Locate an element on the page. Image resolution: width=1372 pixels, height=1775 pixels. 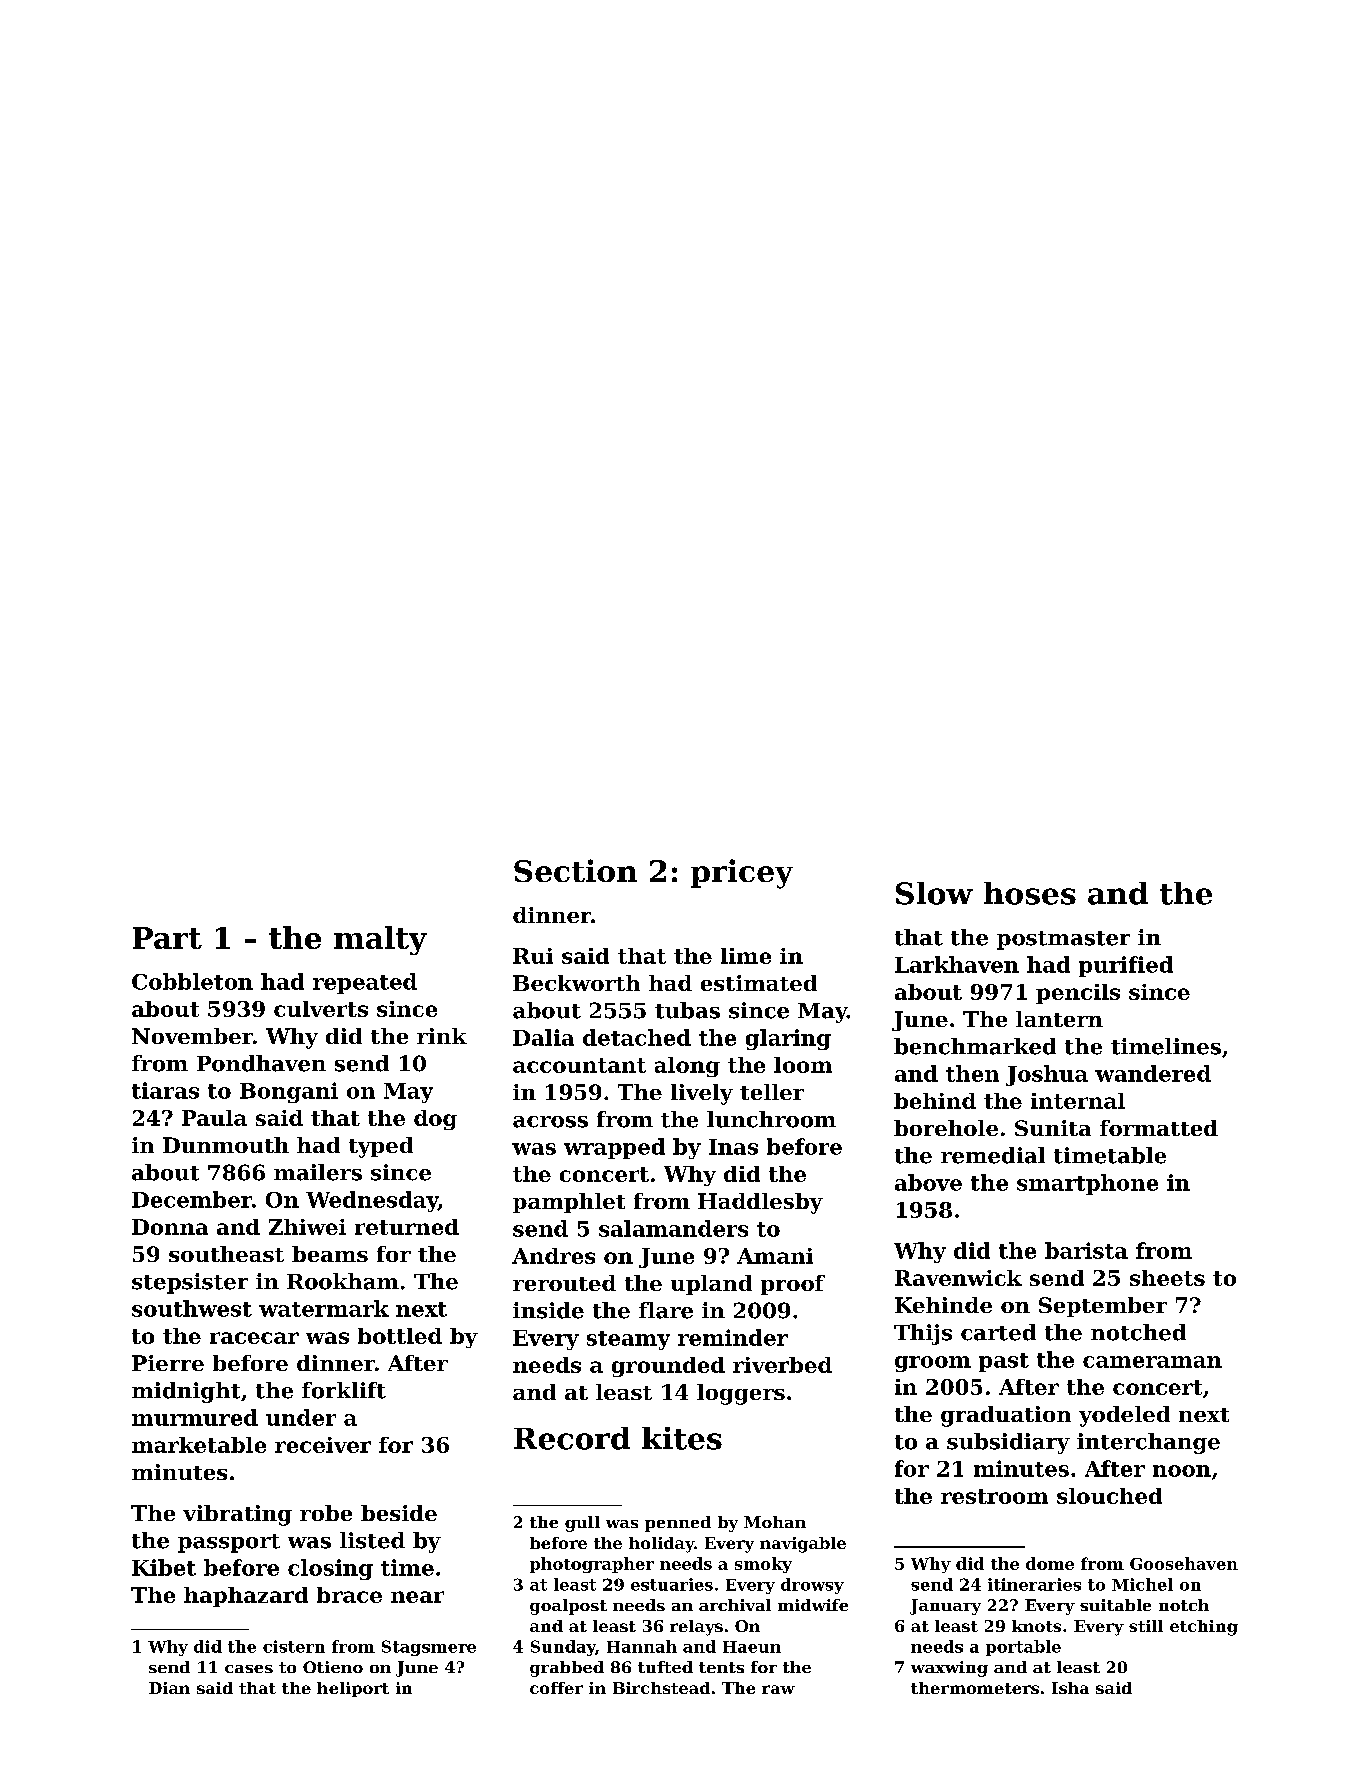
cistern is located at coordinates (294, 1646).
